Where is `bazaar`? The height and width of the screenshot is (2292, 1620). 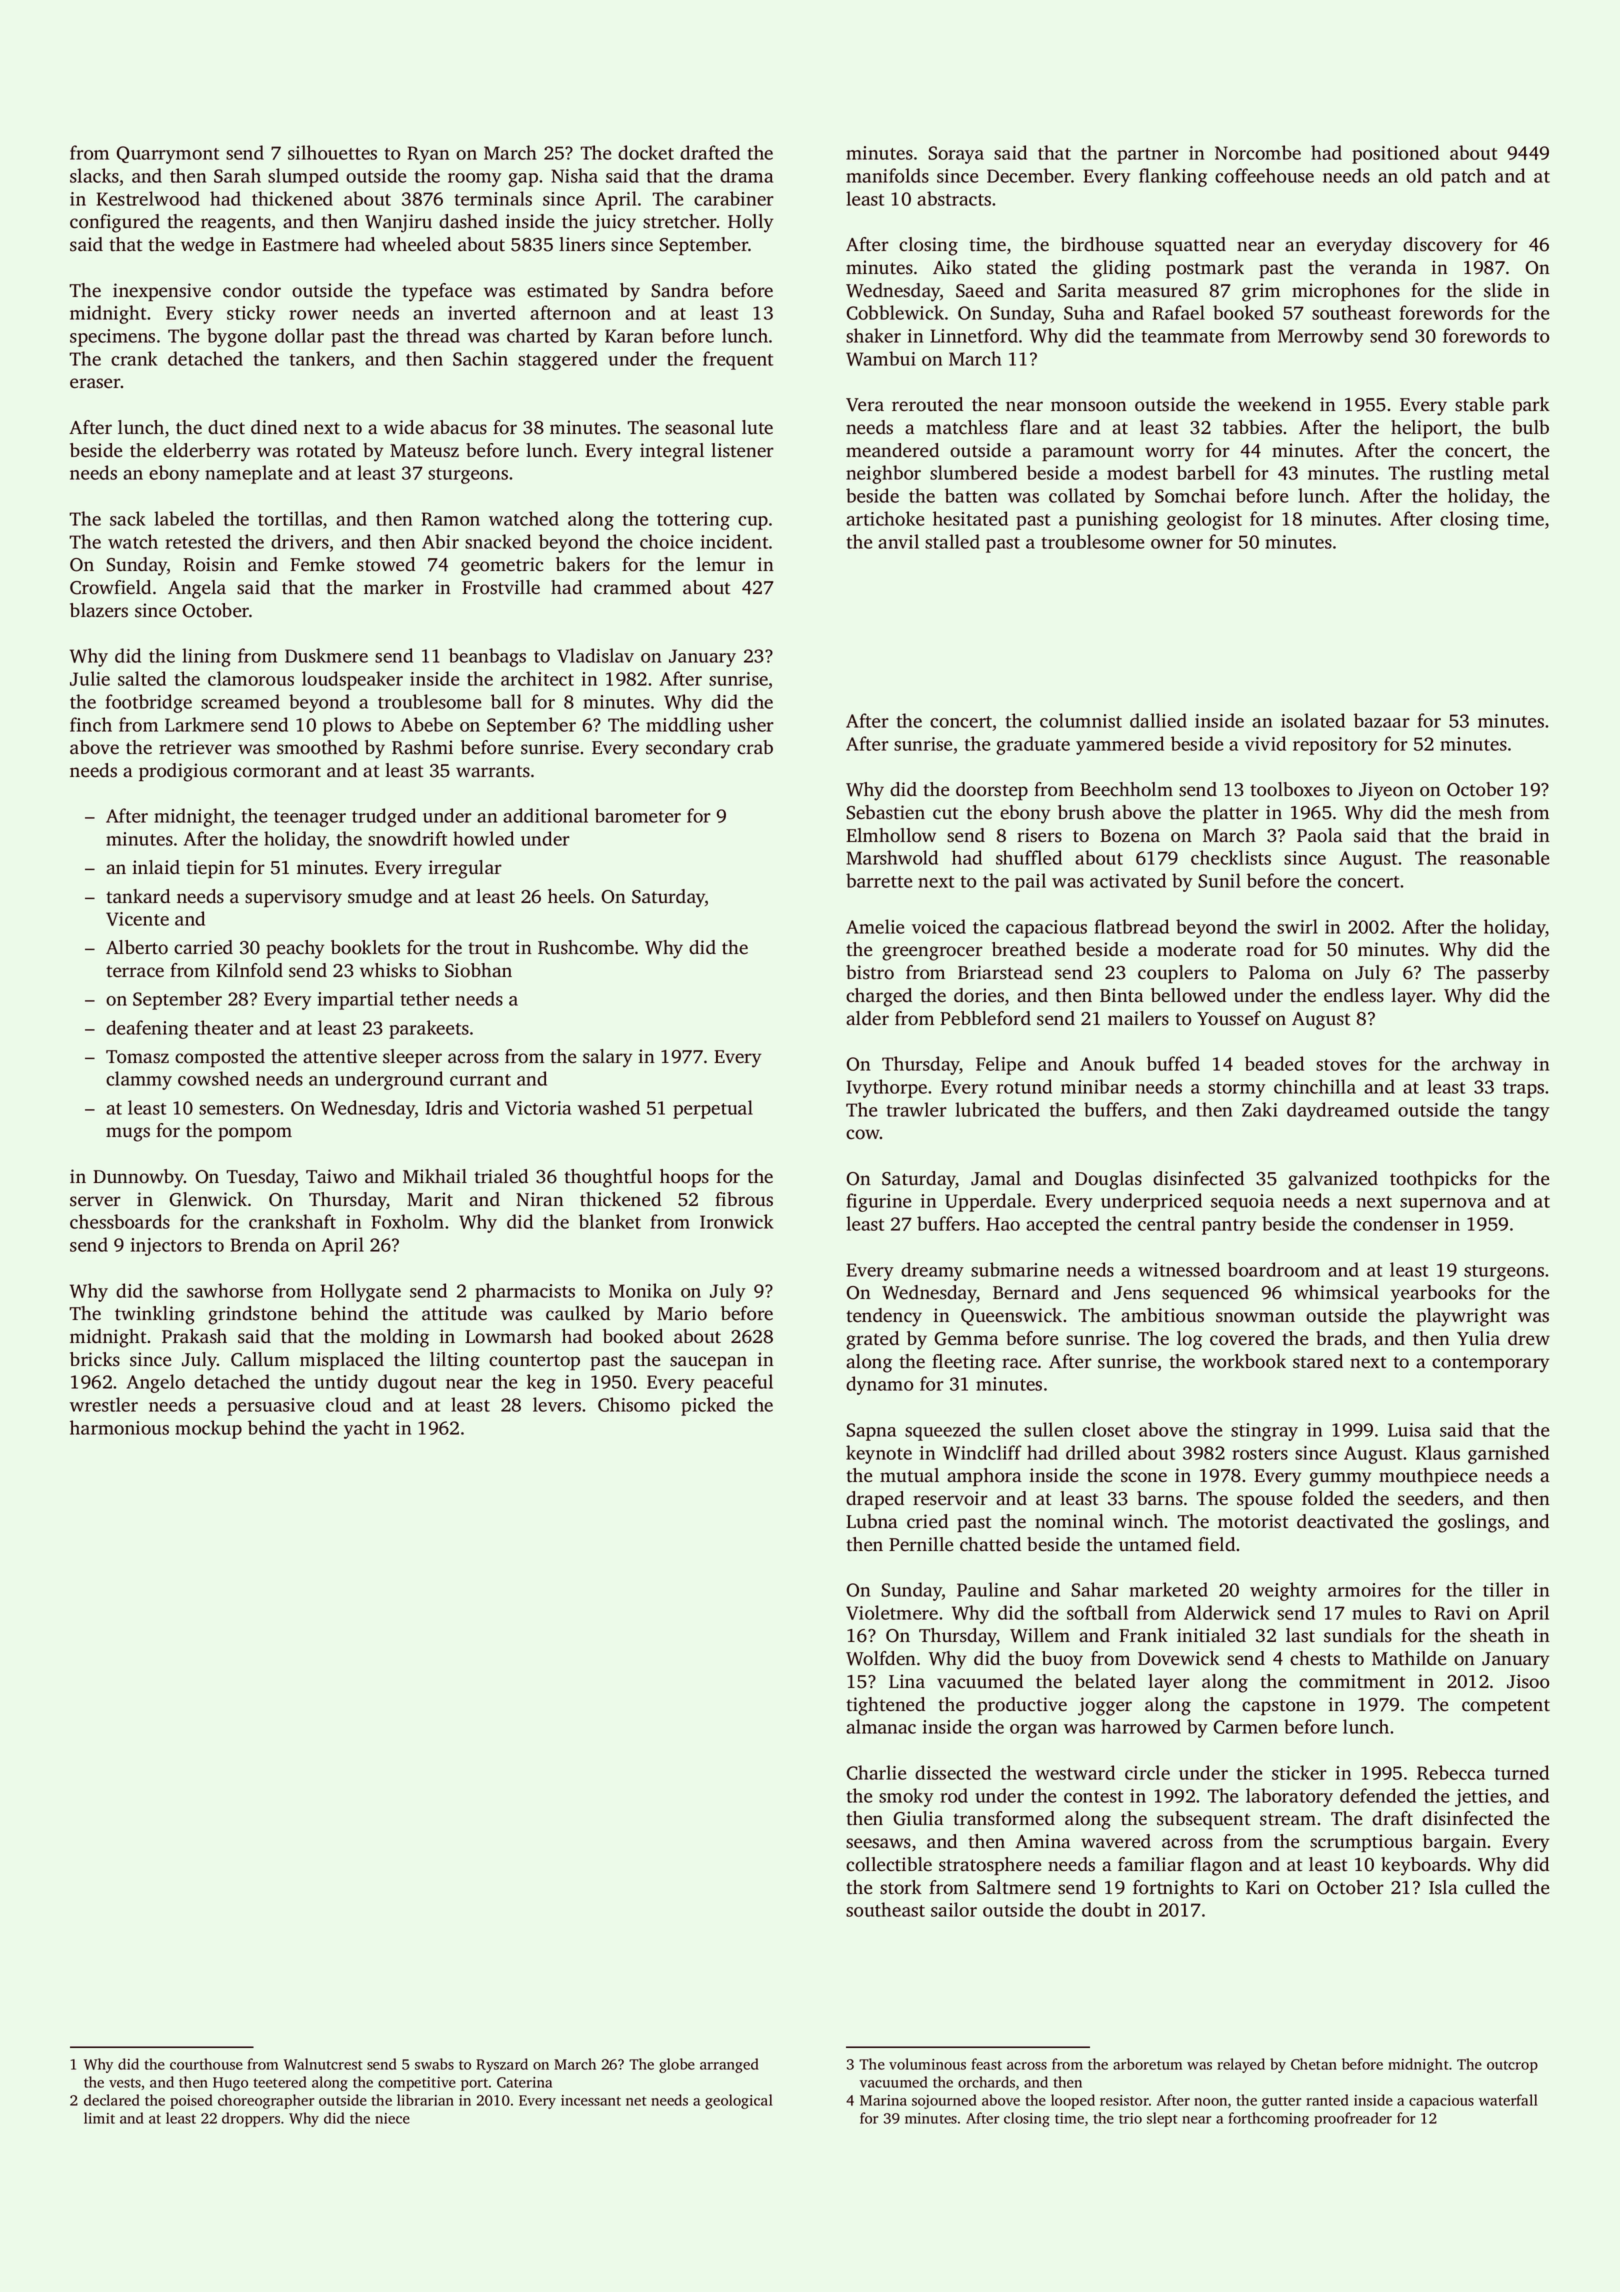
bazaar is located at coordinates (1382, 720).
